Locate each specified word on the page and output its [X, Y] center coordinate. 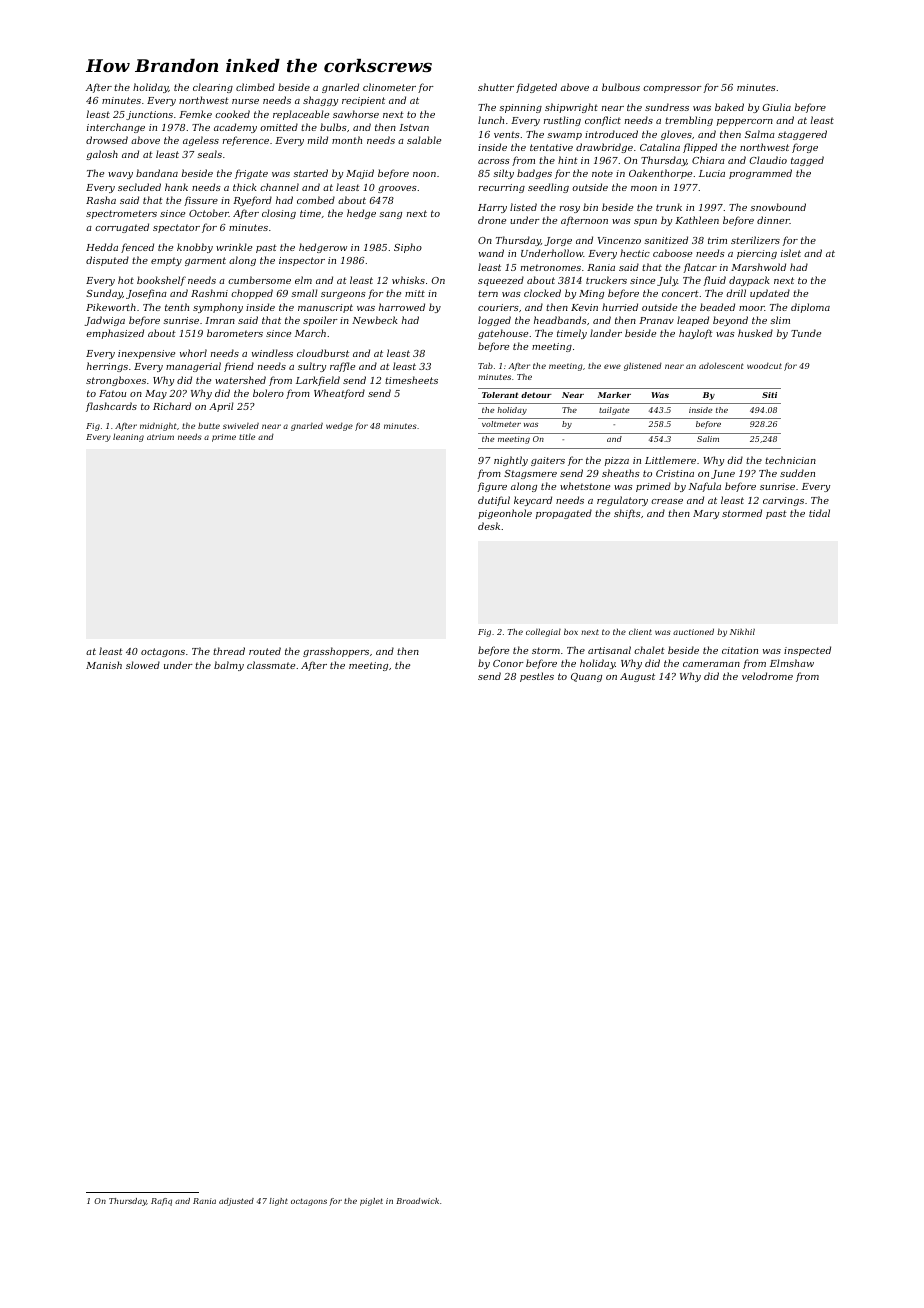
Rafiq [161, 1202]
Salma [760, 134]
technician [790, 460]
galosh [102, 155]
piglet [371, 1202]
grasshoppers [336, 652]
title [247, 437]
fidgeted [536, 88]
